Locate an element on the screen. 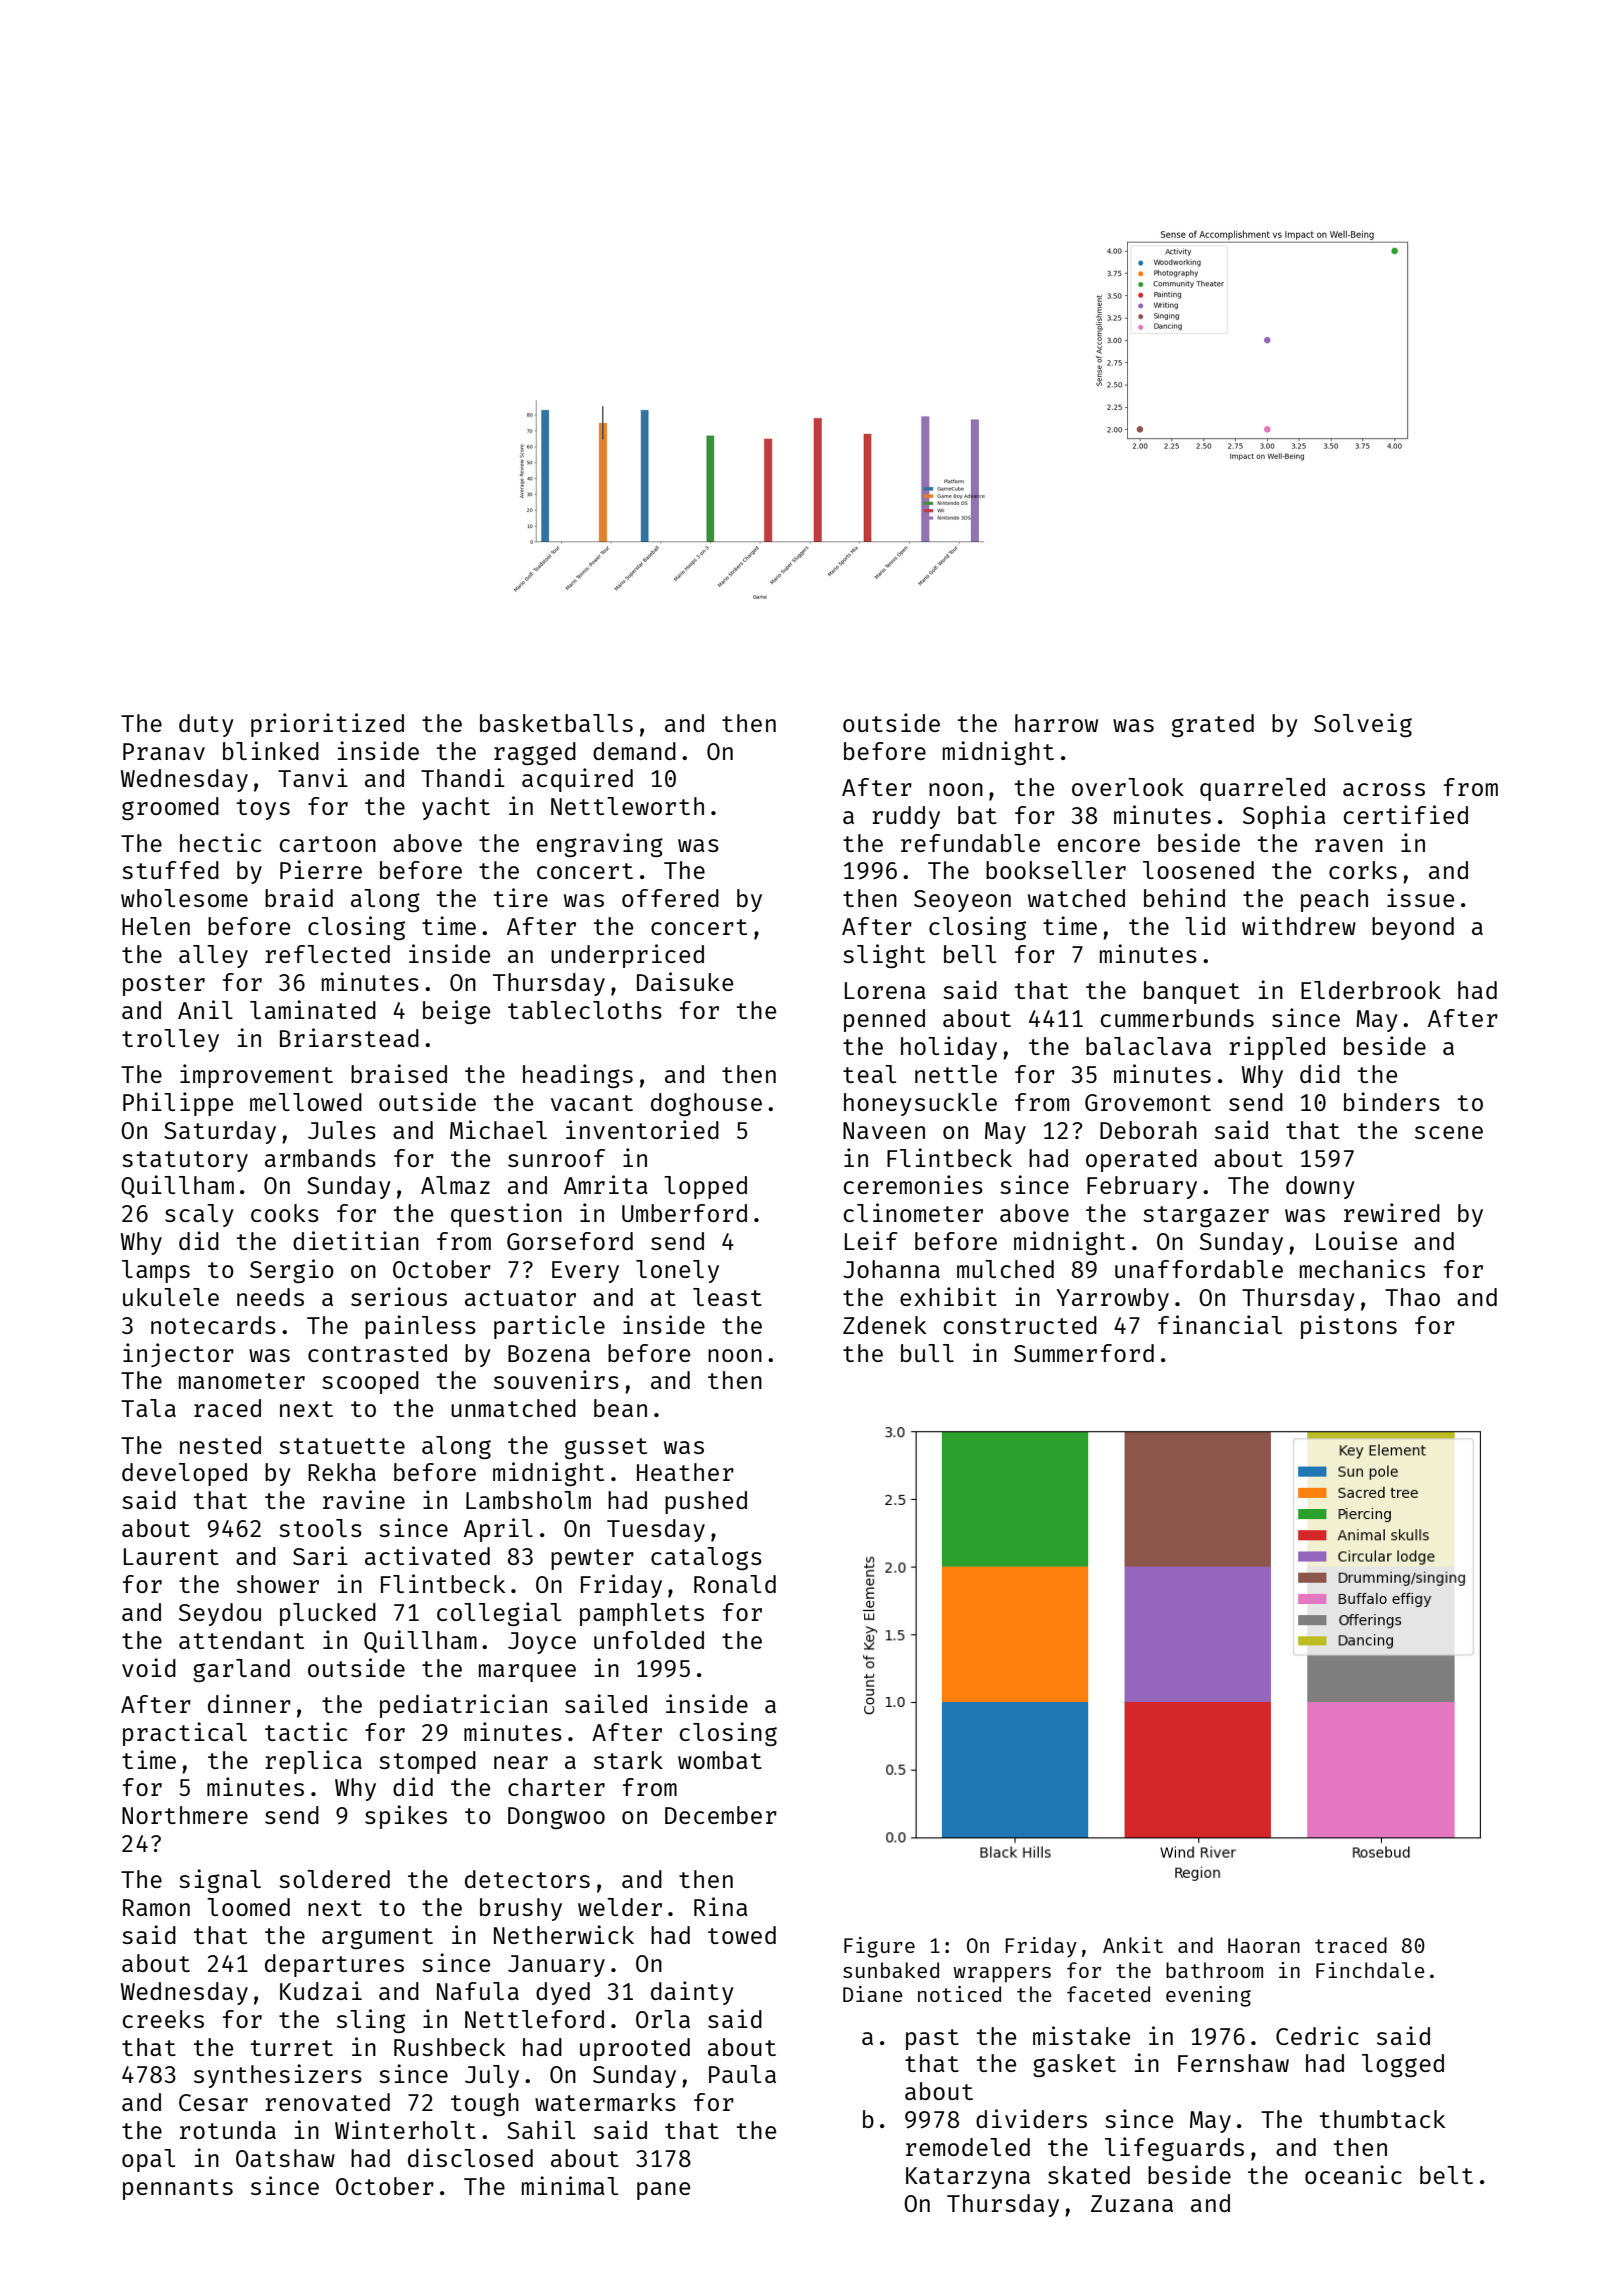 This screenshot has width=1620, height=2292. pane is located at coordinates (663, 2191).
